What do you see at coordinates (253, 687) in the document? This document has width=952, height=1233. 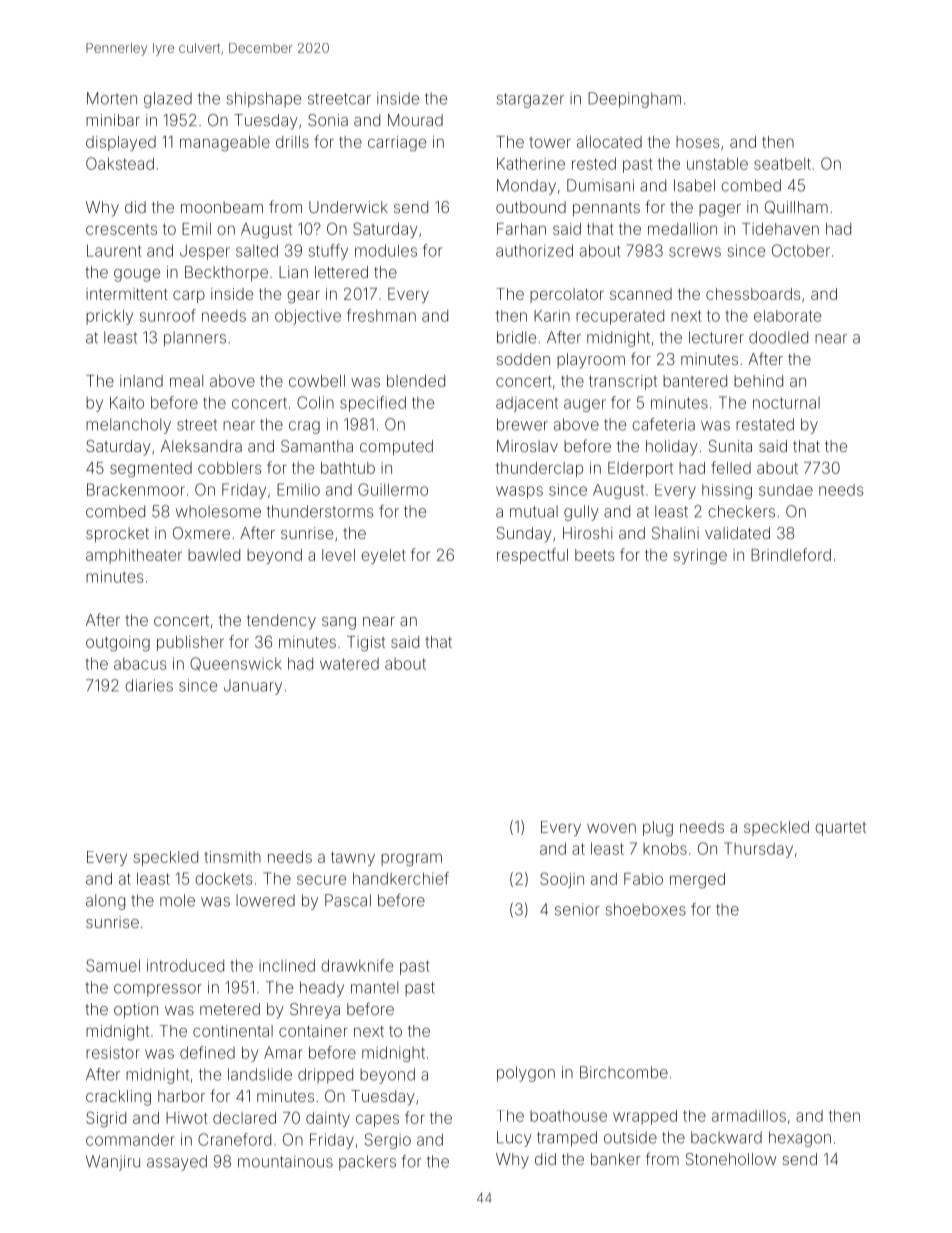 I see `January` at bounding box center [253, 687].
